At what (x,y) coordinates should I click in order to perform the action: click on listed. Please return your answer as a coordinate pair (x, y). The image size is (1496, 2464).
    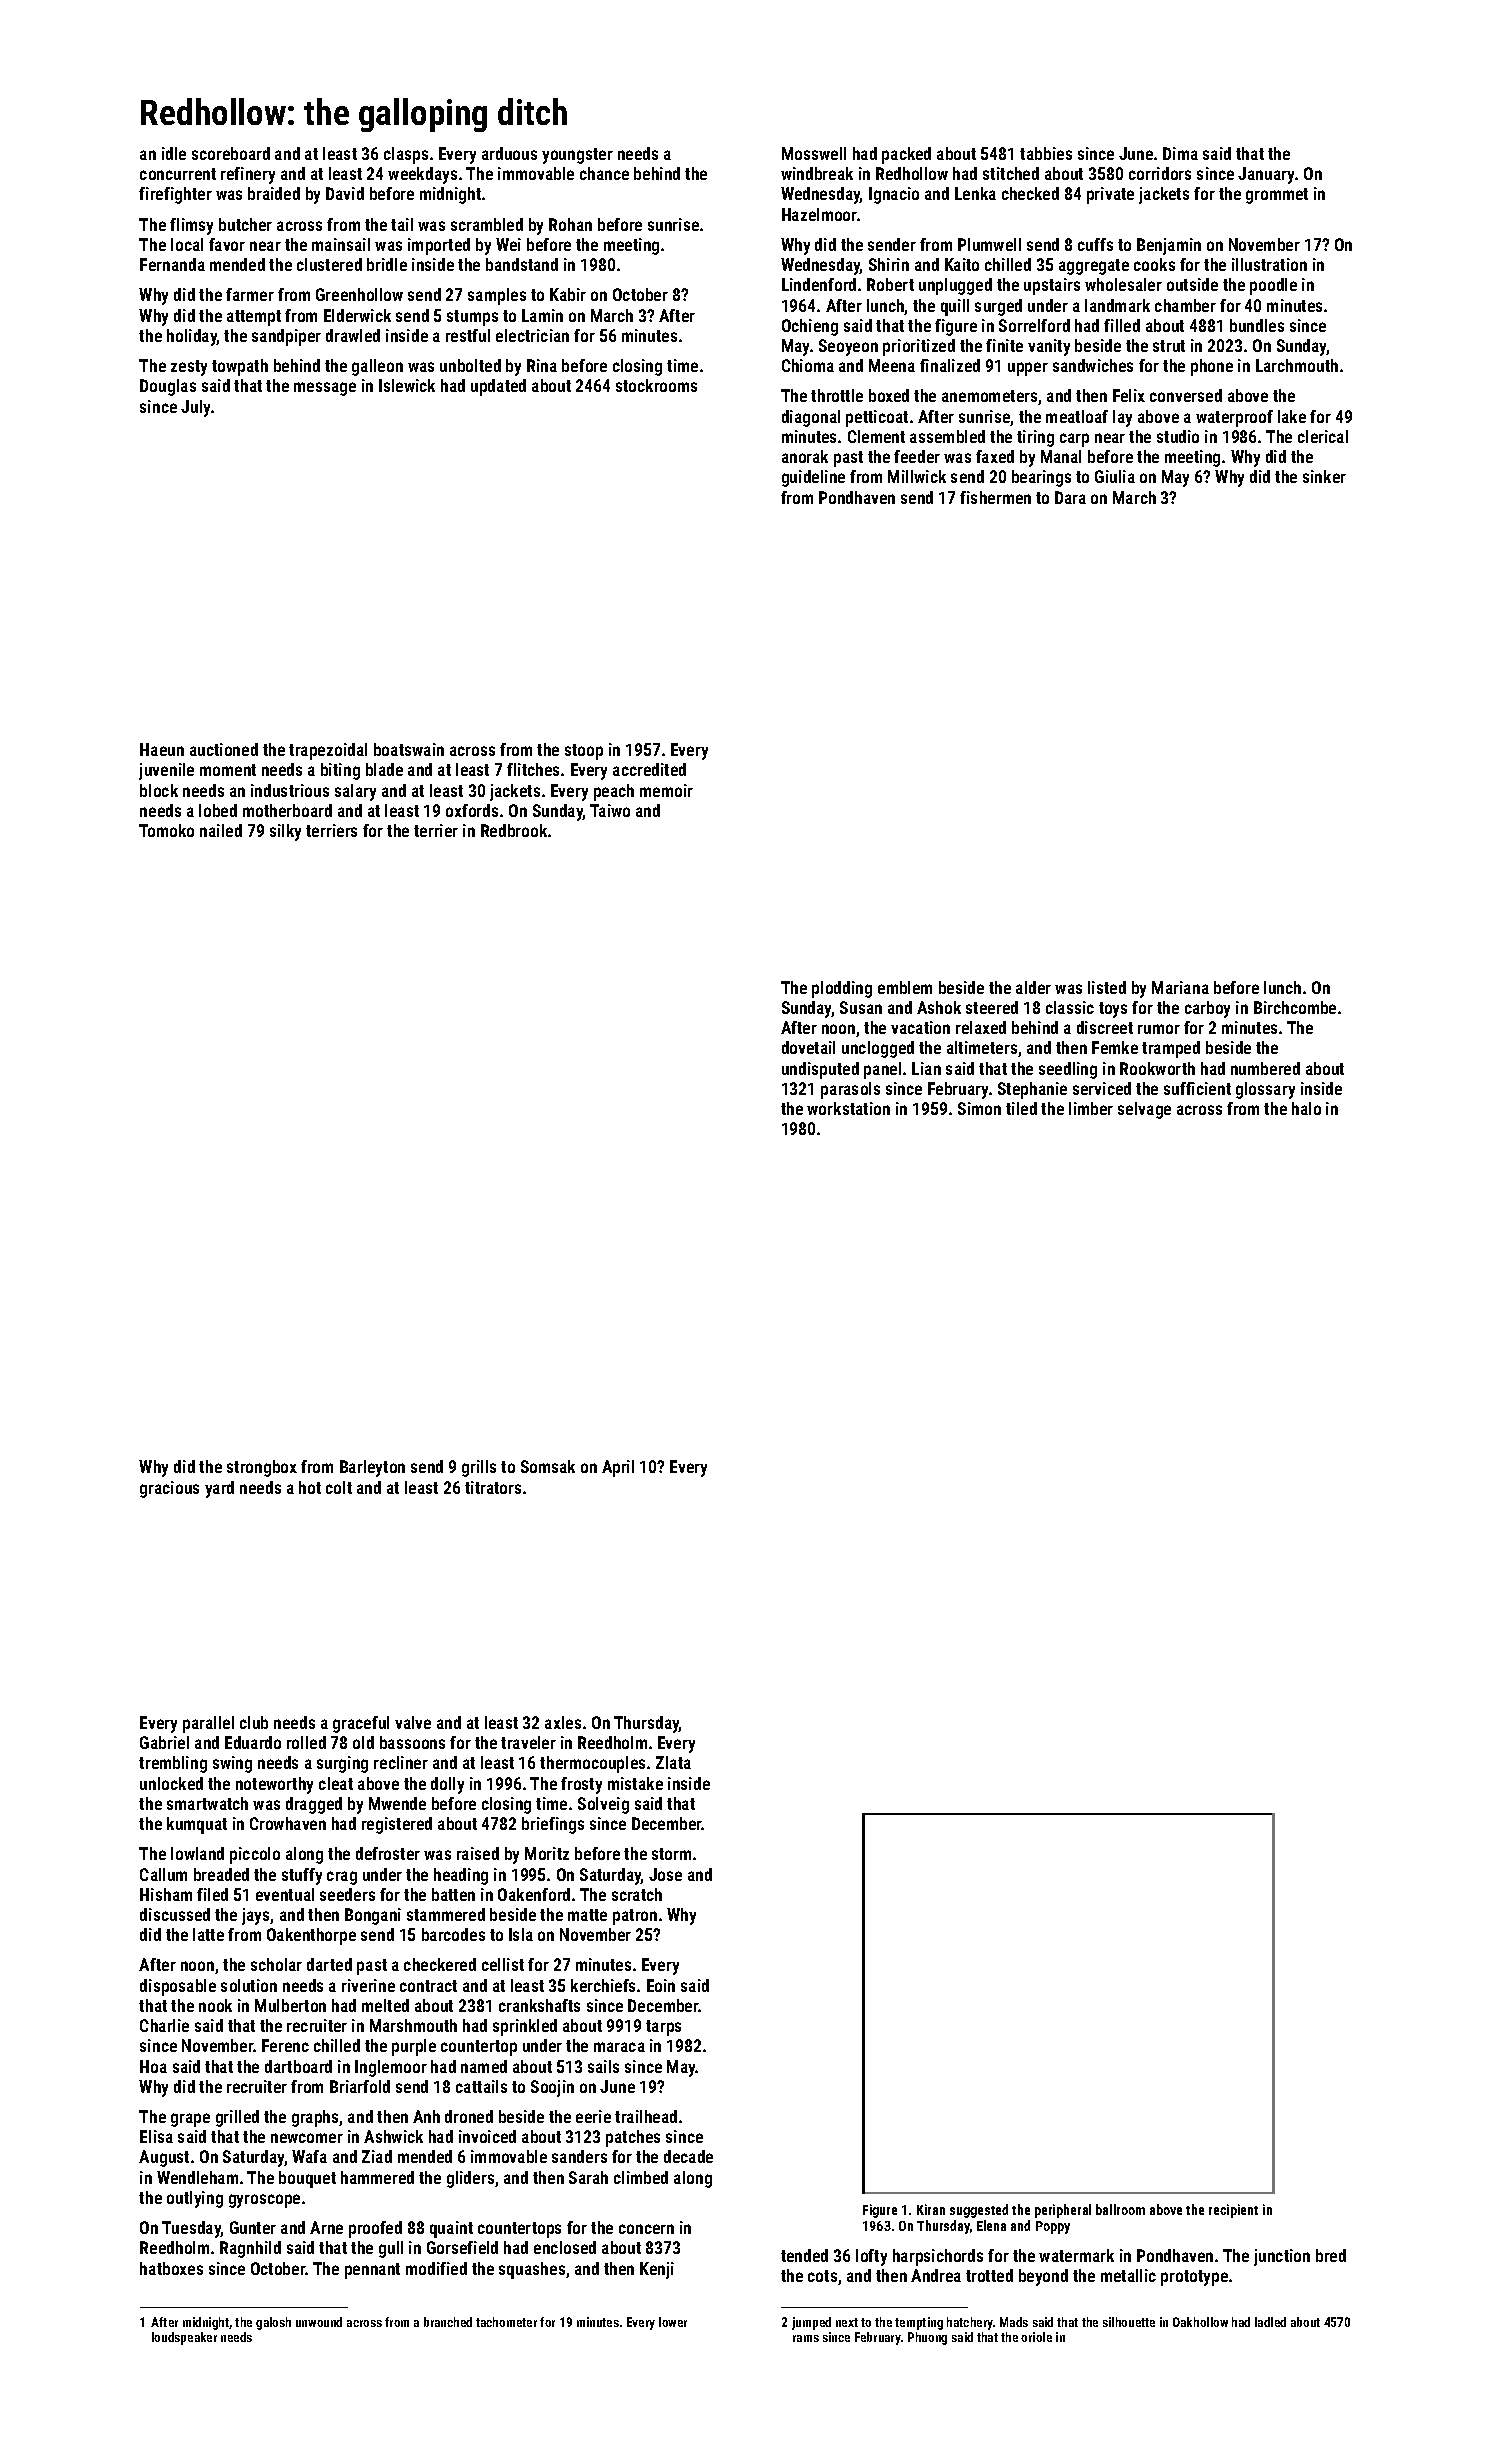
    Looking at the image, I should click on (1107, 987).
